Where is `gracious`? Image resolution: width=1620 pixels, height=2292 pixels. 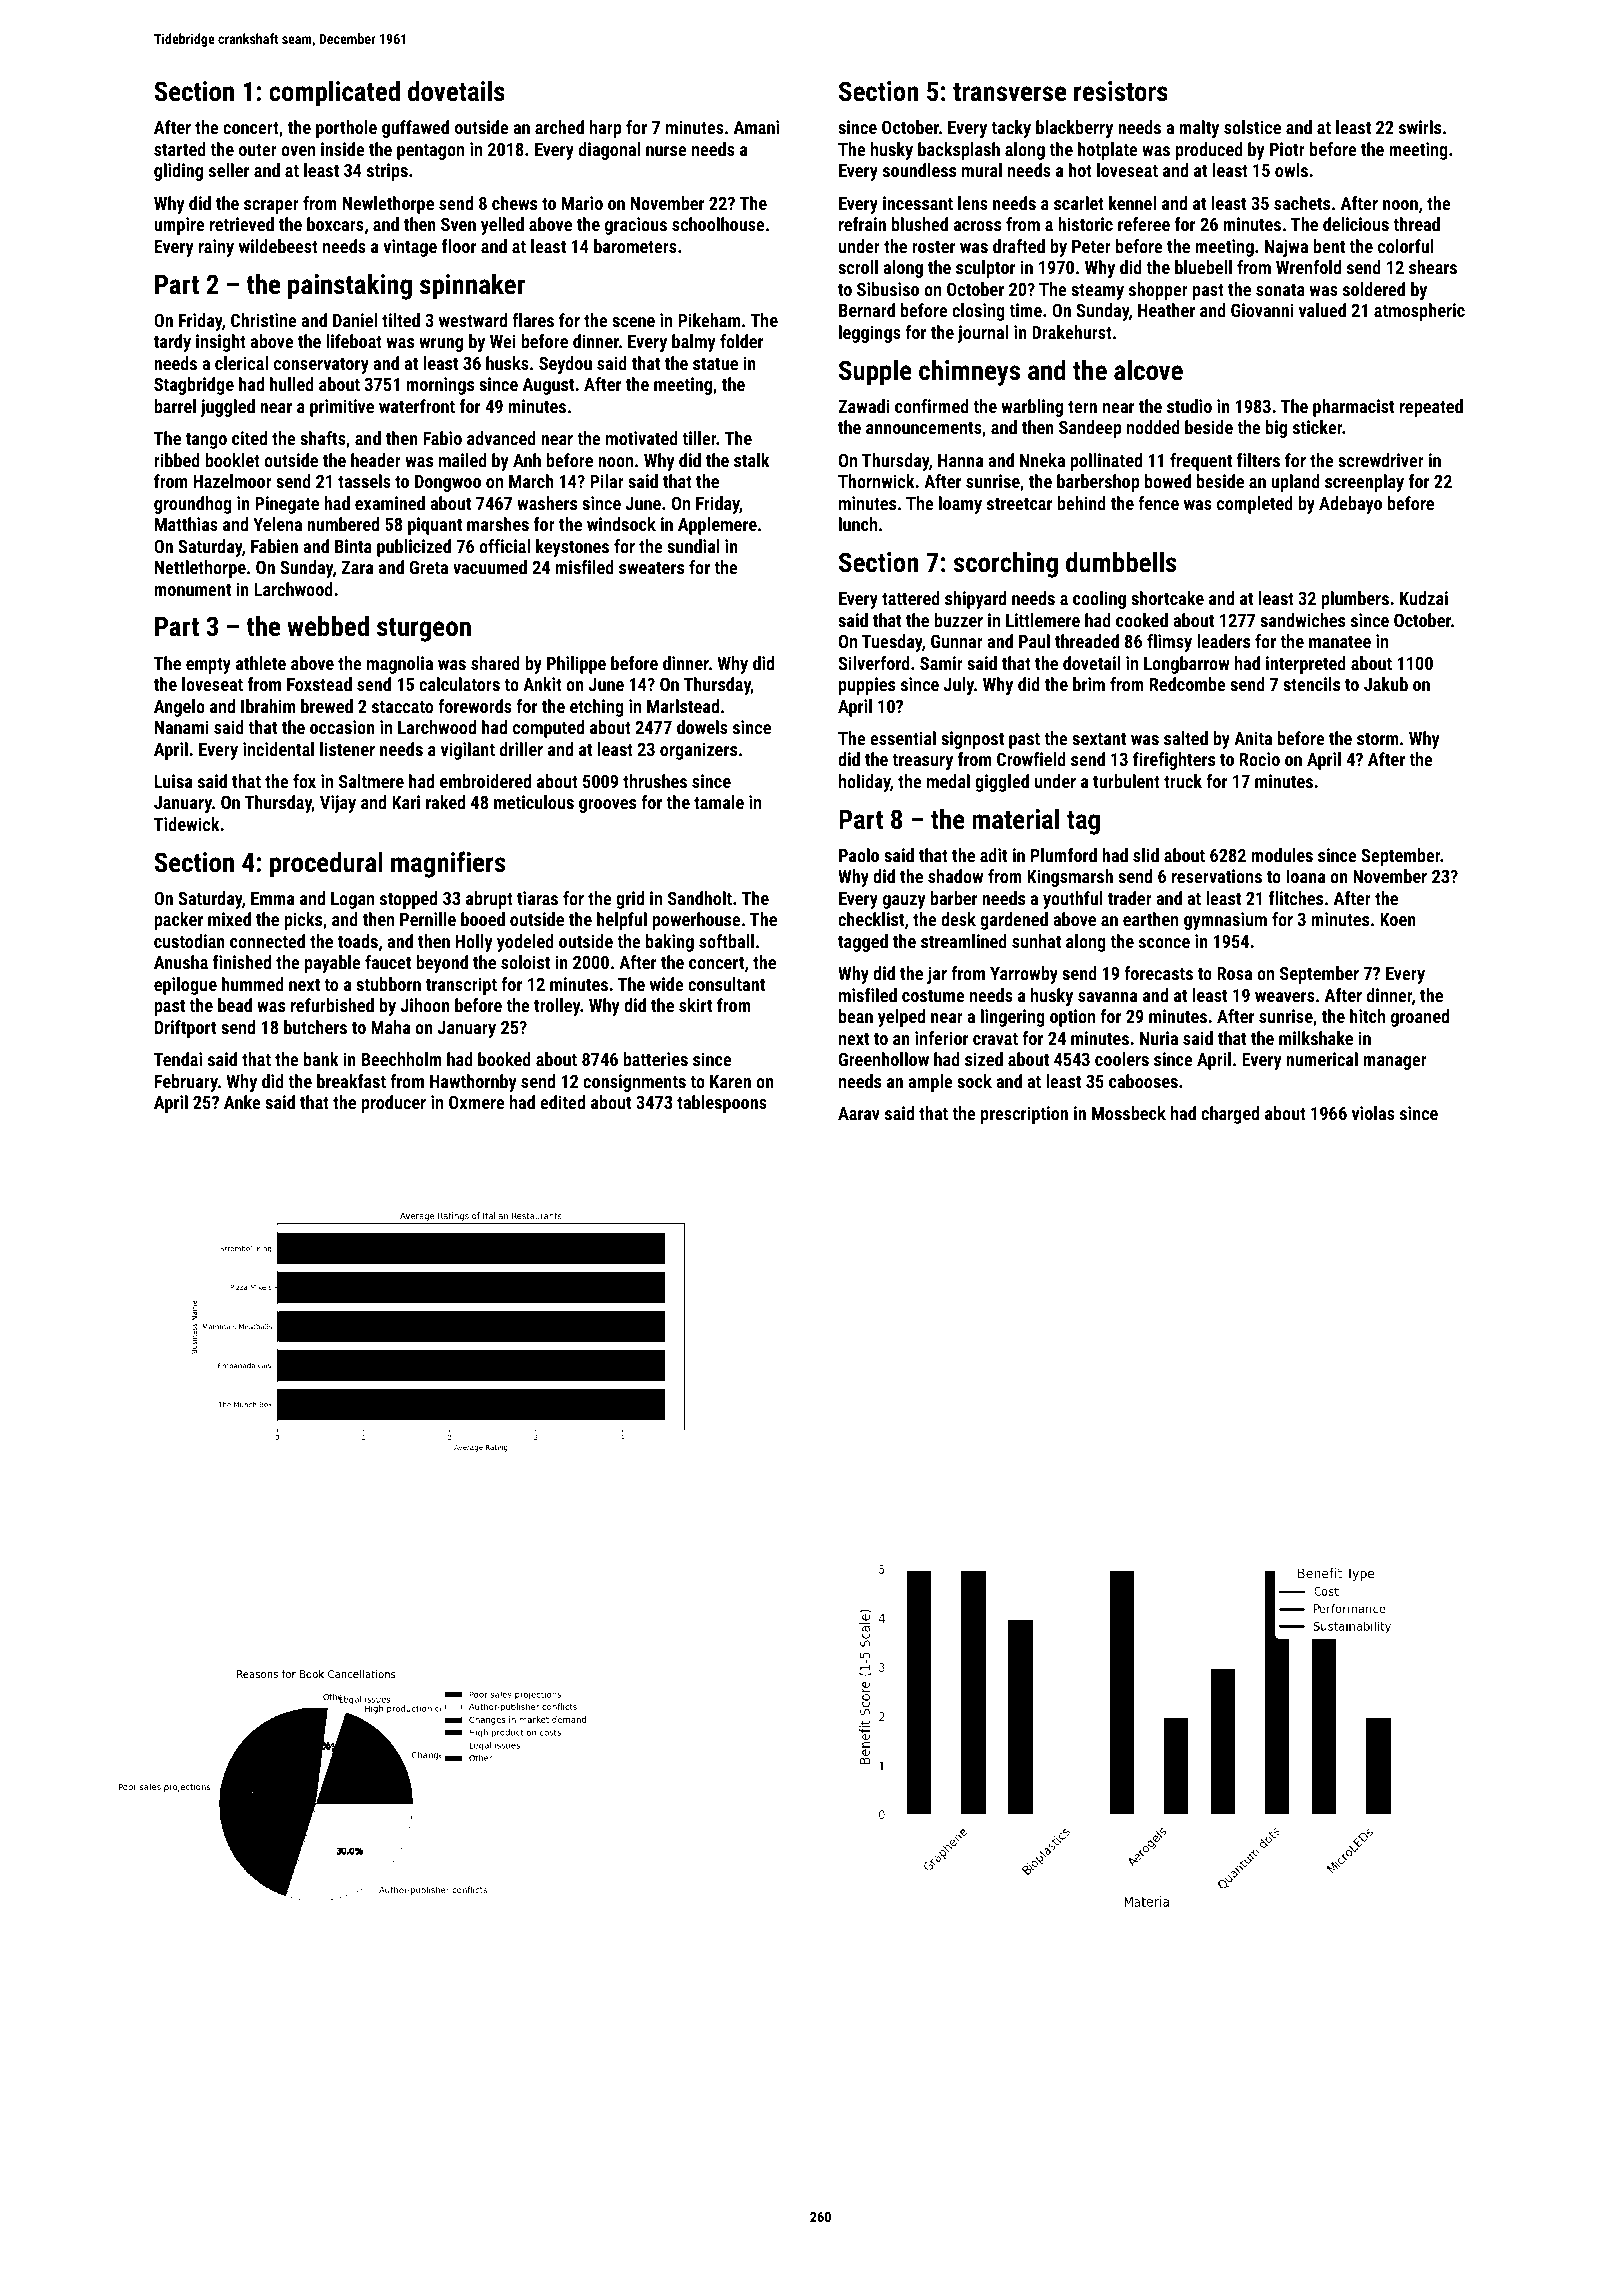
gracious is located at coordinates (636, 226).
